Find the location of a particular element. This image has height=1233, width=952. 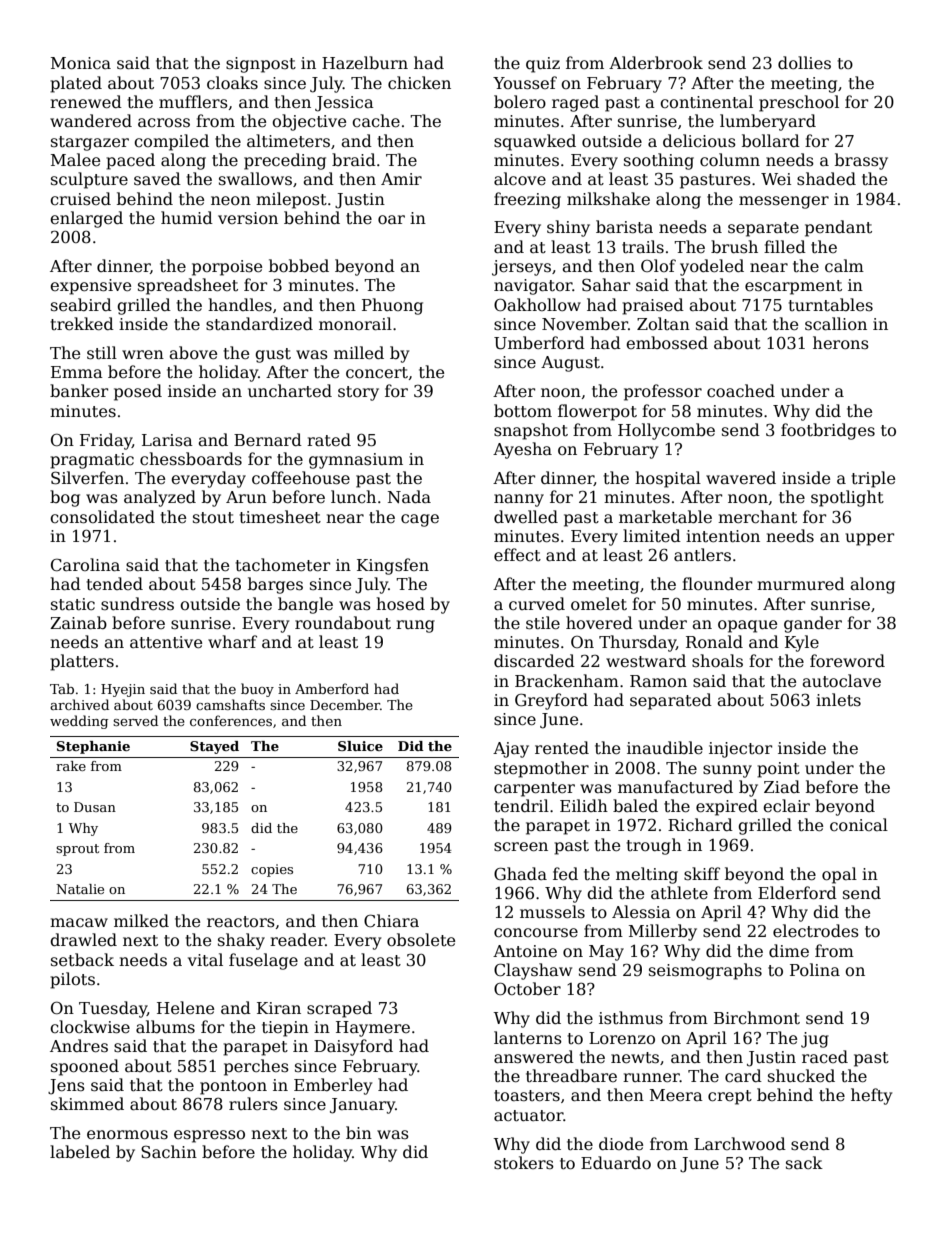

antlers is located at coordinates (702, 555).
